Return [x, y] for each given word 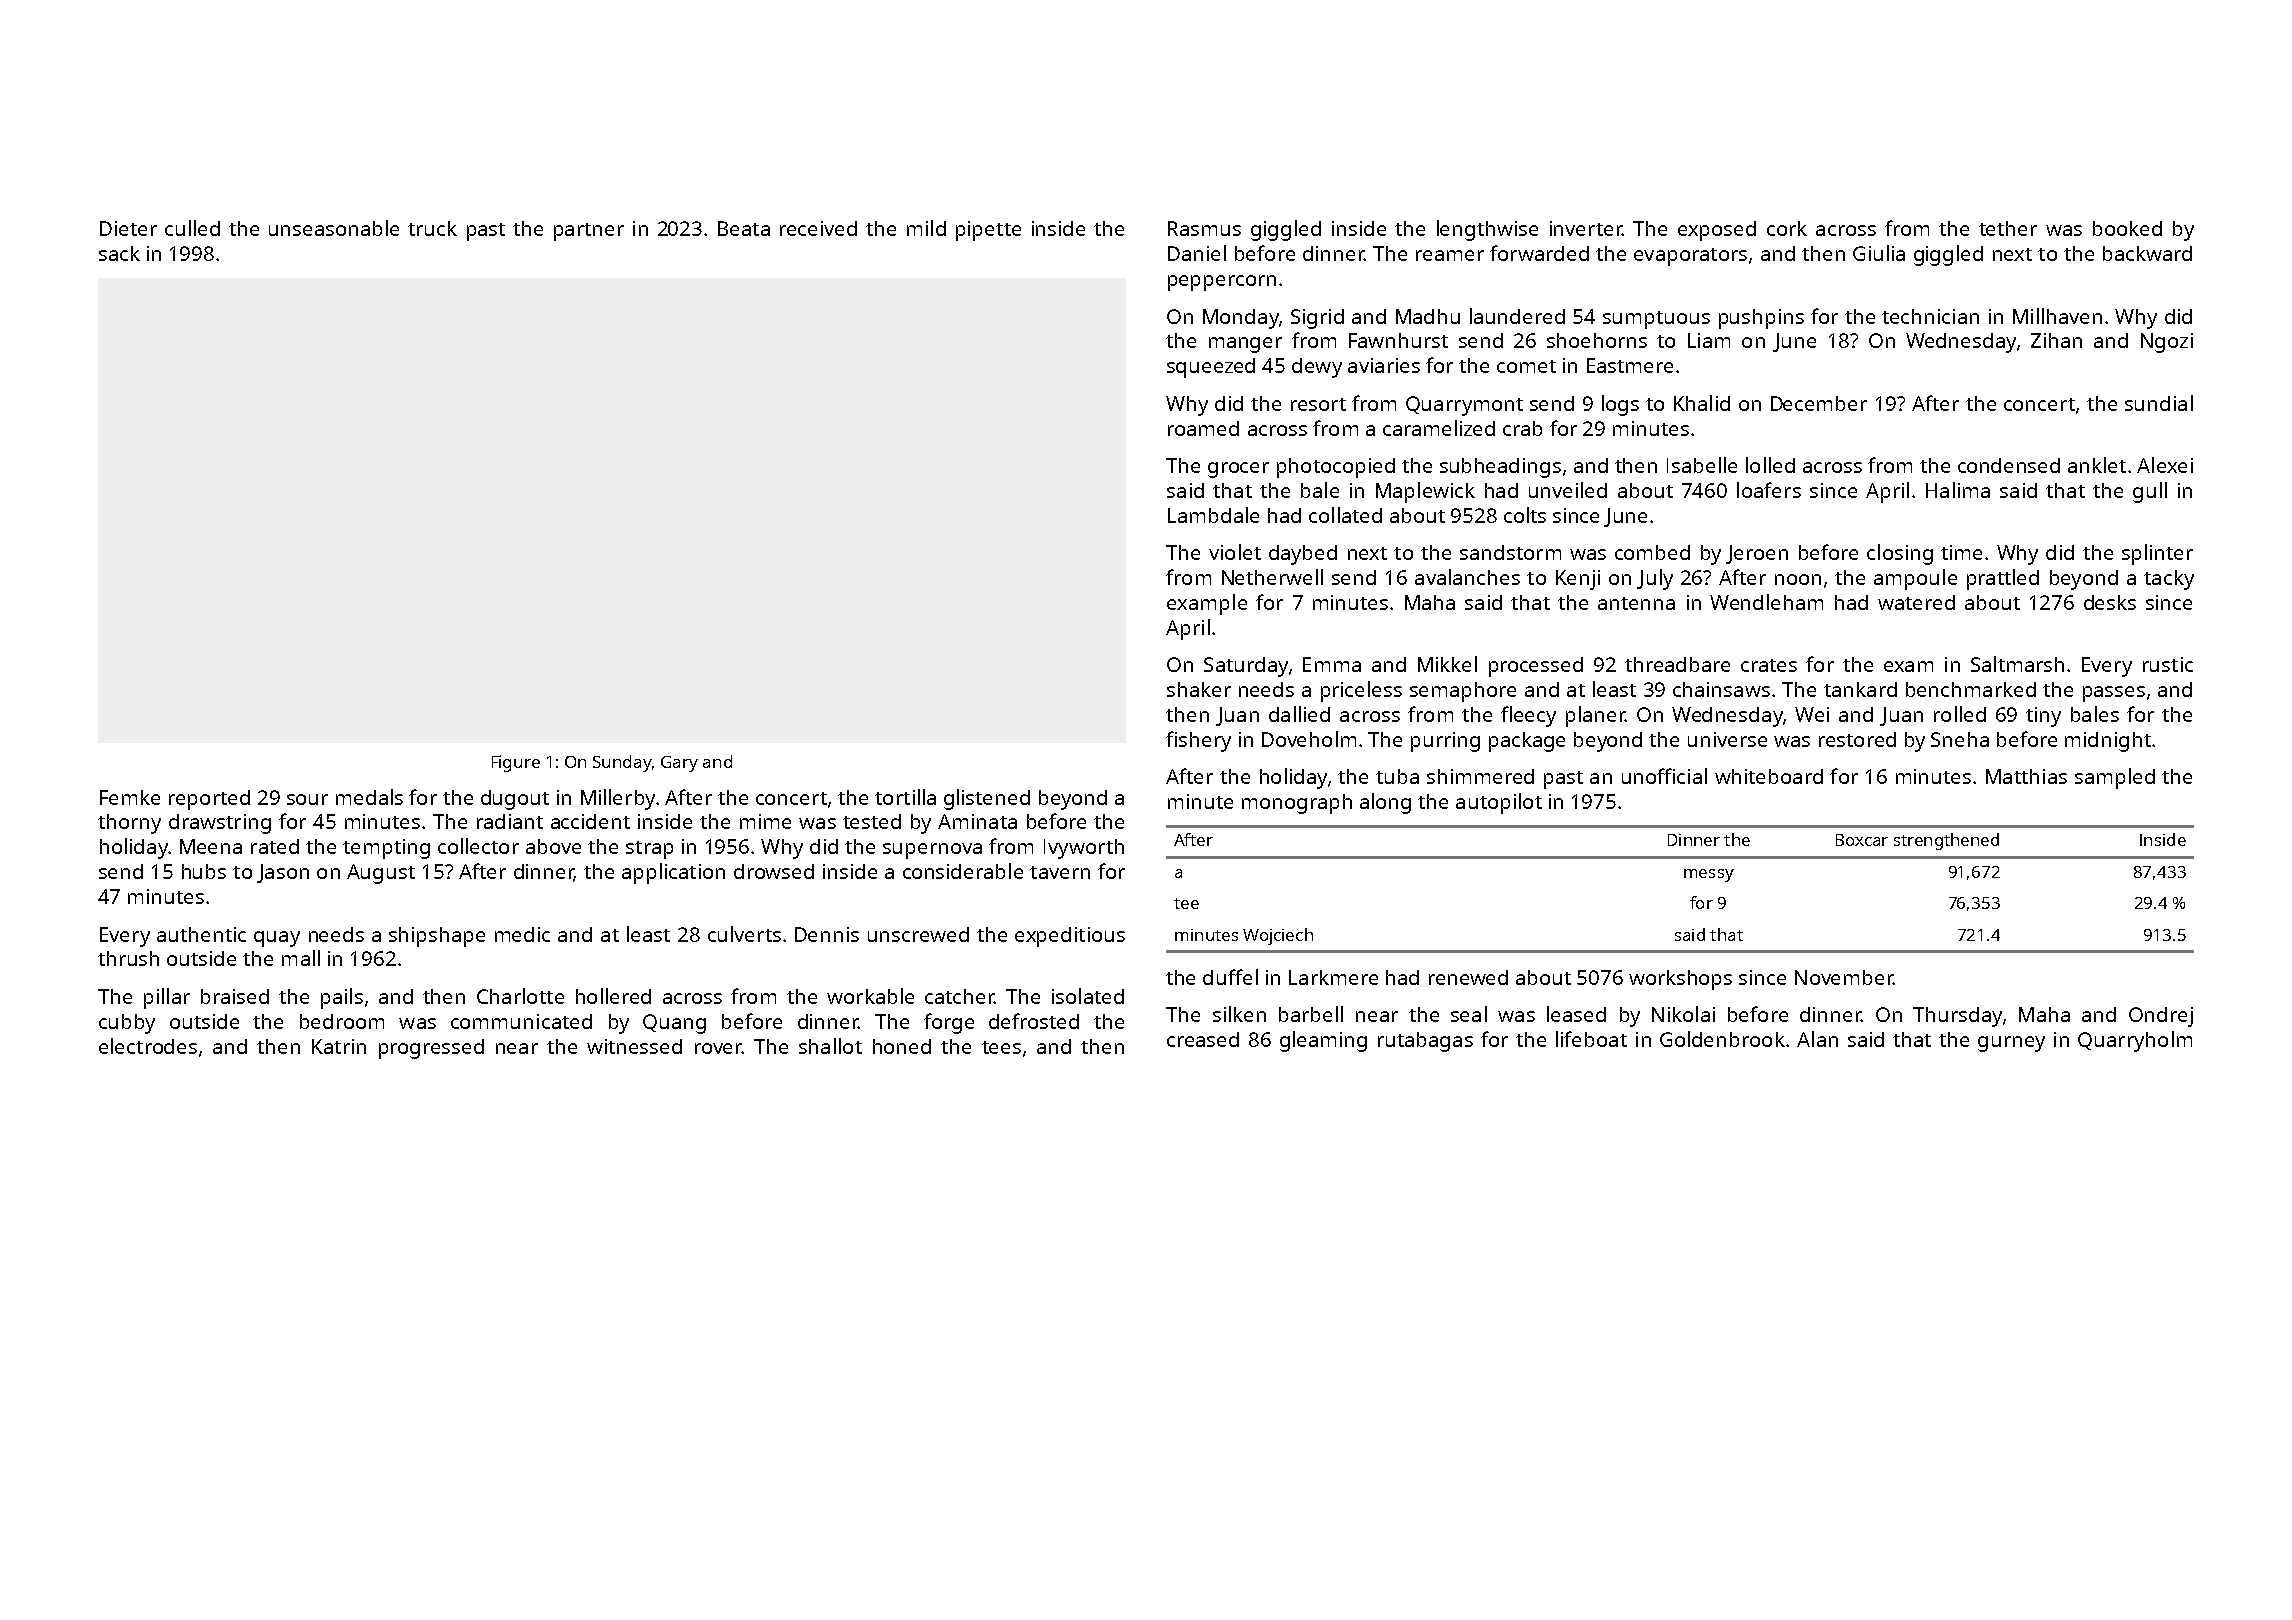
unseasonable [334, 228]
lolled [1770, 465]
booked [2127, 228]
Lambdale [1213, 515]
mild [926, 228]
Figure [516, 763]
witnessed [634, 1046]
